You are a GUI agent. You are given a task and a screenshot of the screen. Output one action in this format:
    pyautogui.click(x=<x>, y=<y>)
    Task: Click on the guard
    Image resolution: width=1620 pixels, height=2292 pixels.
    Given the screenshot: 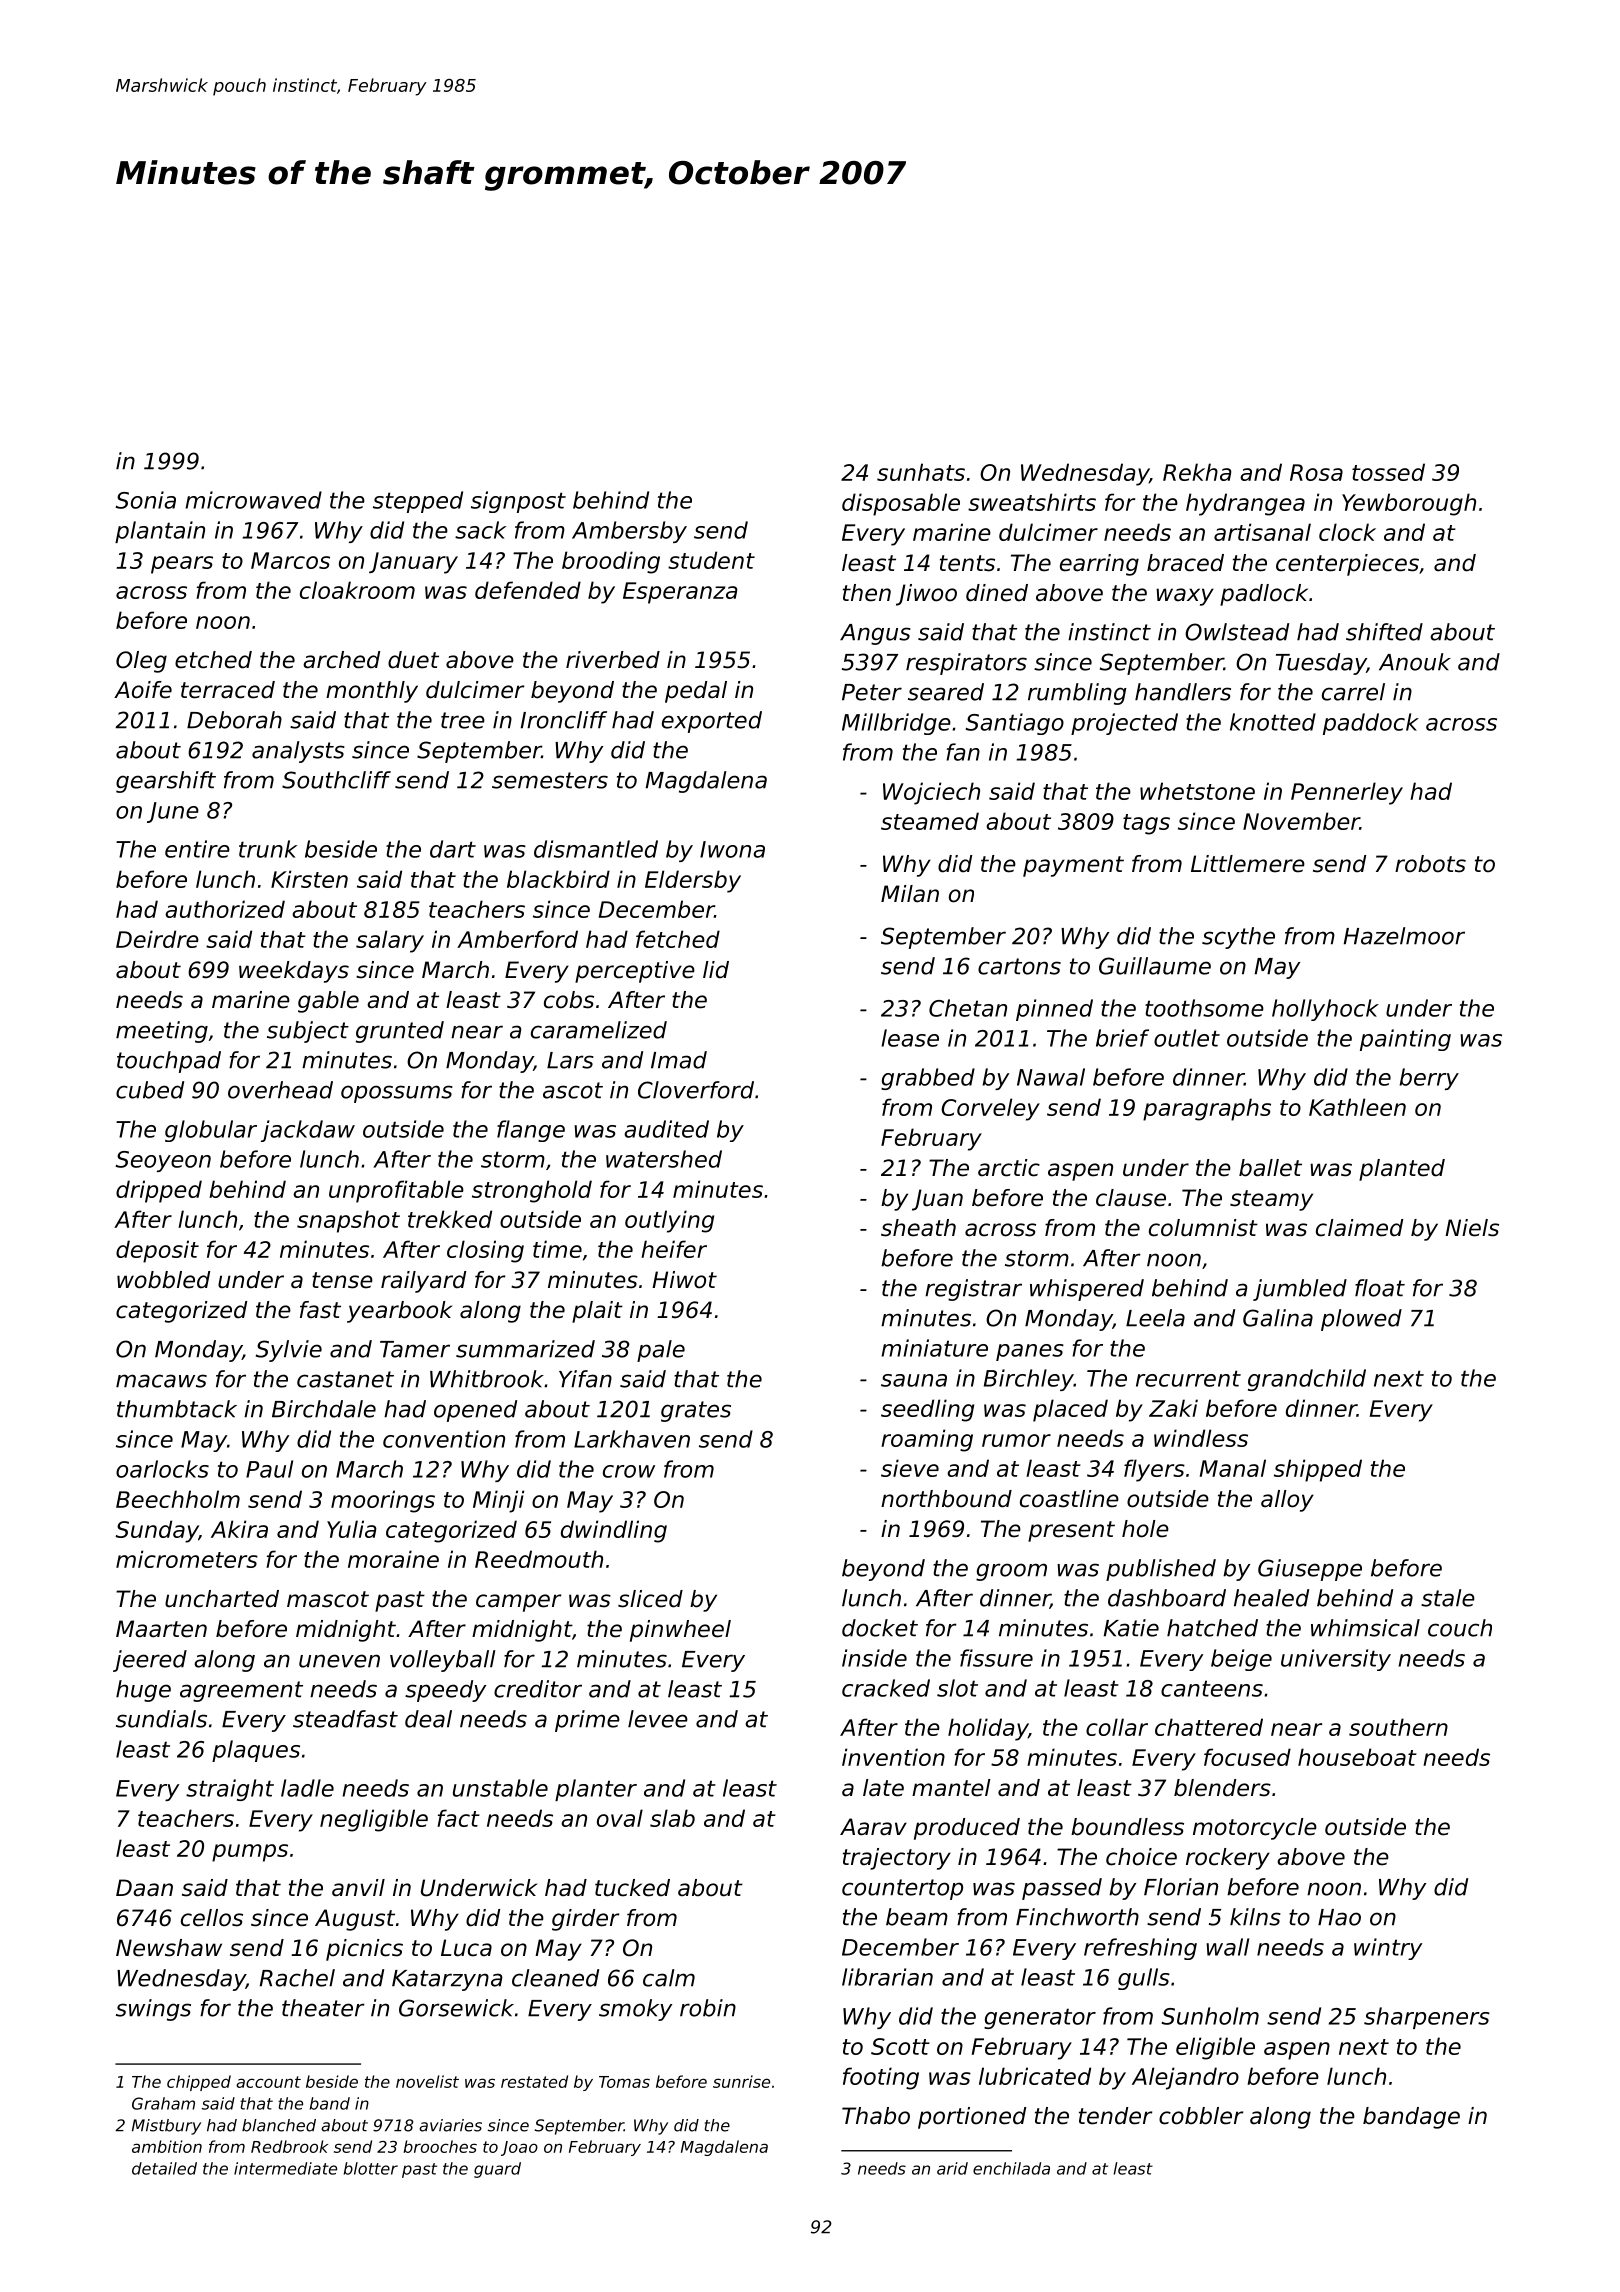 What is the action you would take?
    pyautogui.click(x=497, y=2170)
